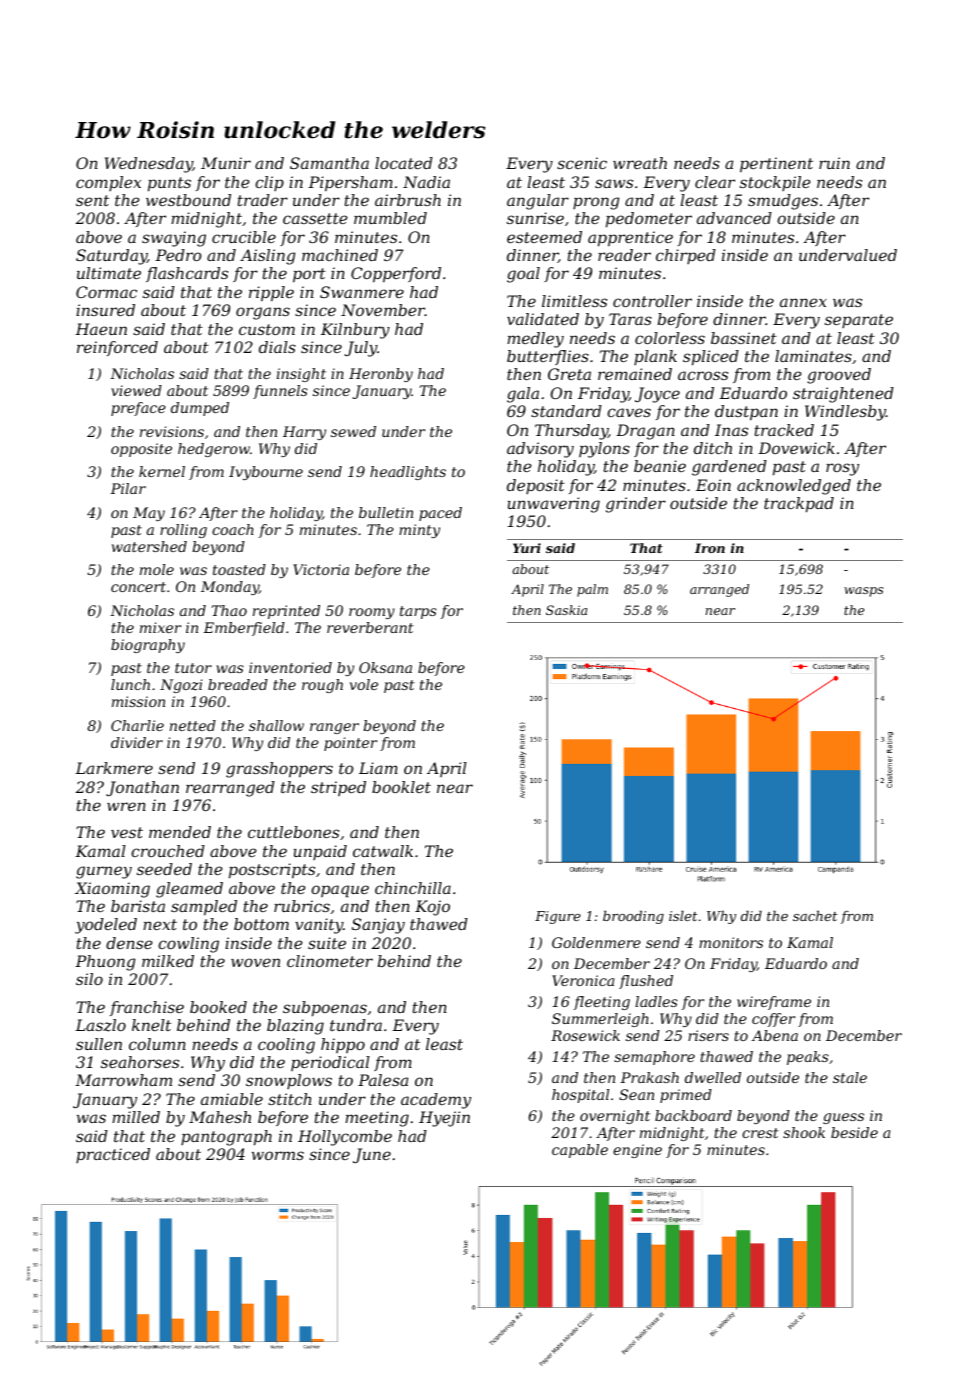 The height and width of the image is (1391, 979). I want to click on flashcards, so click(187, 274).
